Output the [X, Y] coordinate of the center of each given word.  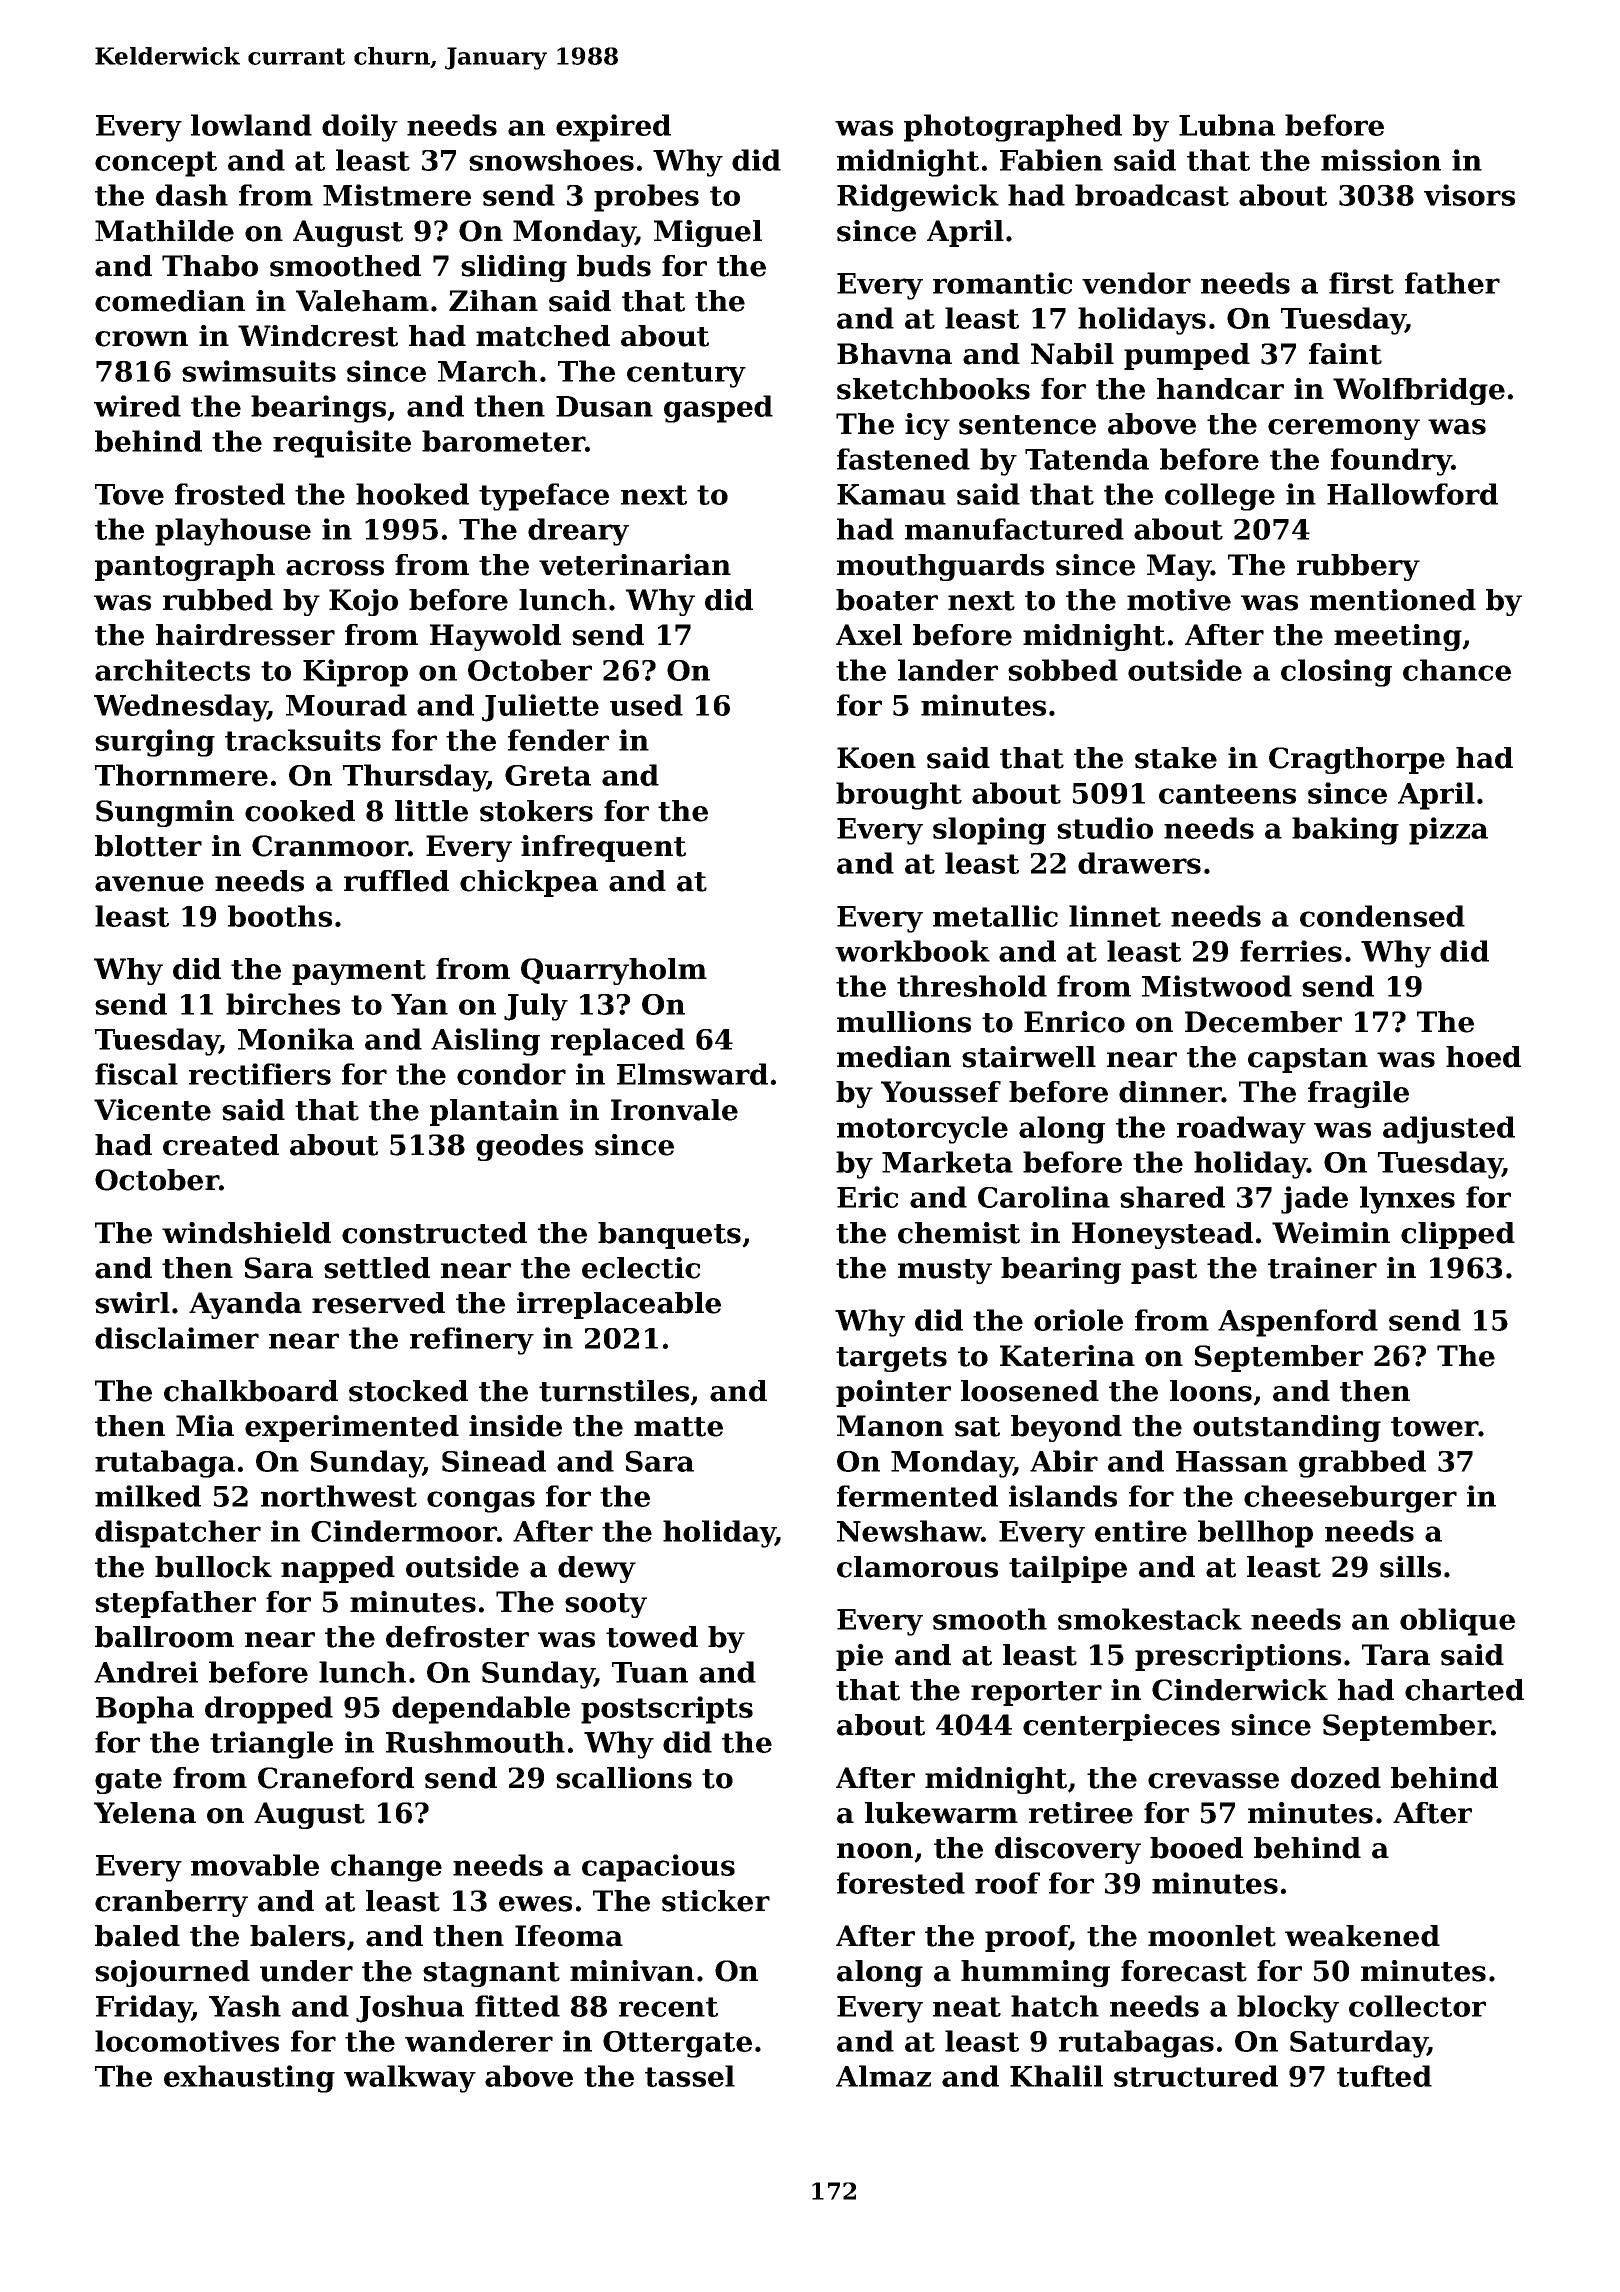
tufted [1384, 2076]
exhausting [249, 2079]
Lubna [1227, 125]
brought [899, 796]
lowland [251, 125]
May [1179, 567]
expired [613, 128]
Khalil [1056, 2076]
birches [283, 1004]
